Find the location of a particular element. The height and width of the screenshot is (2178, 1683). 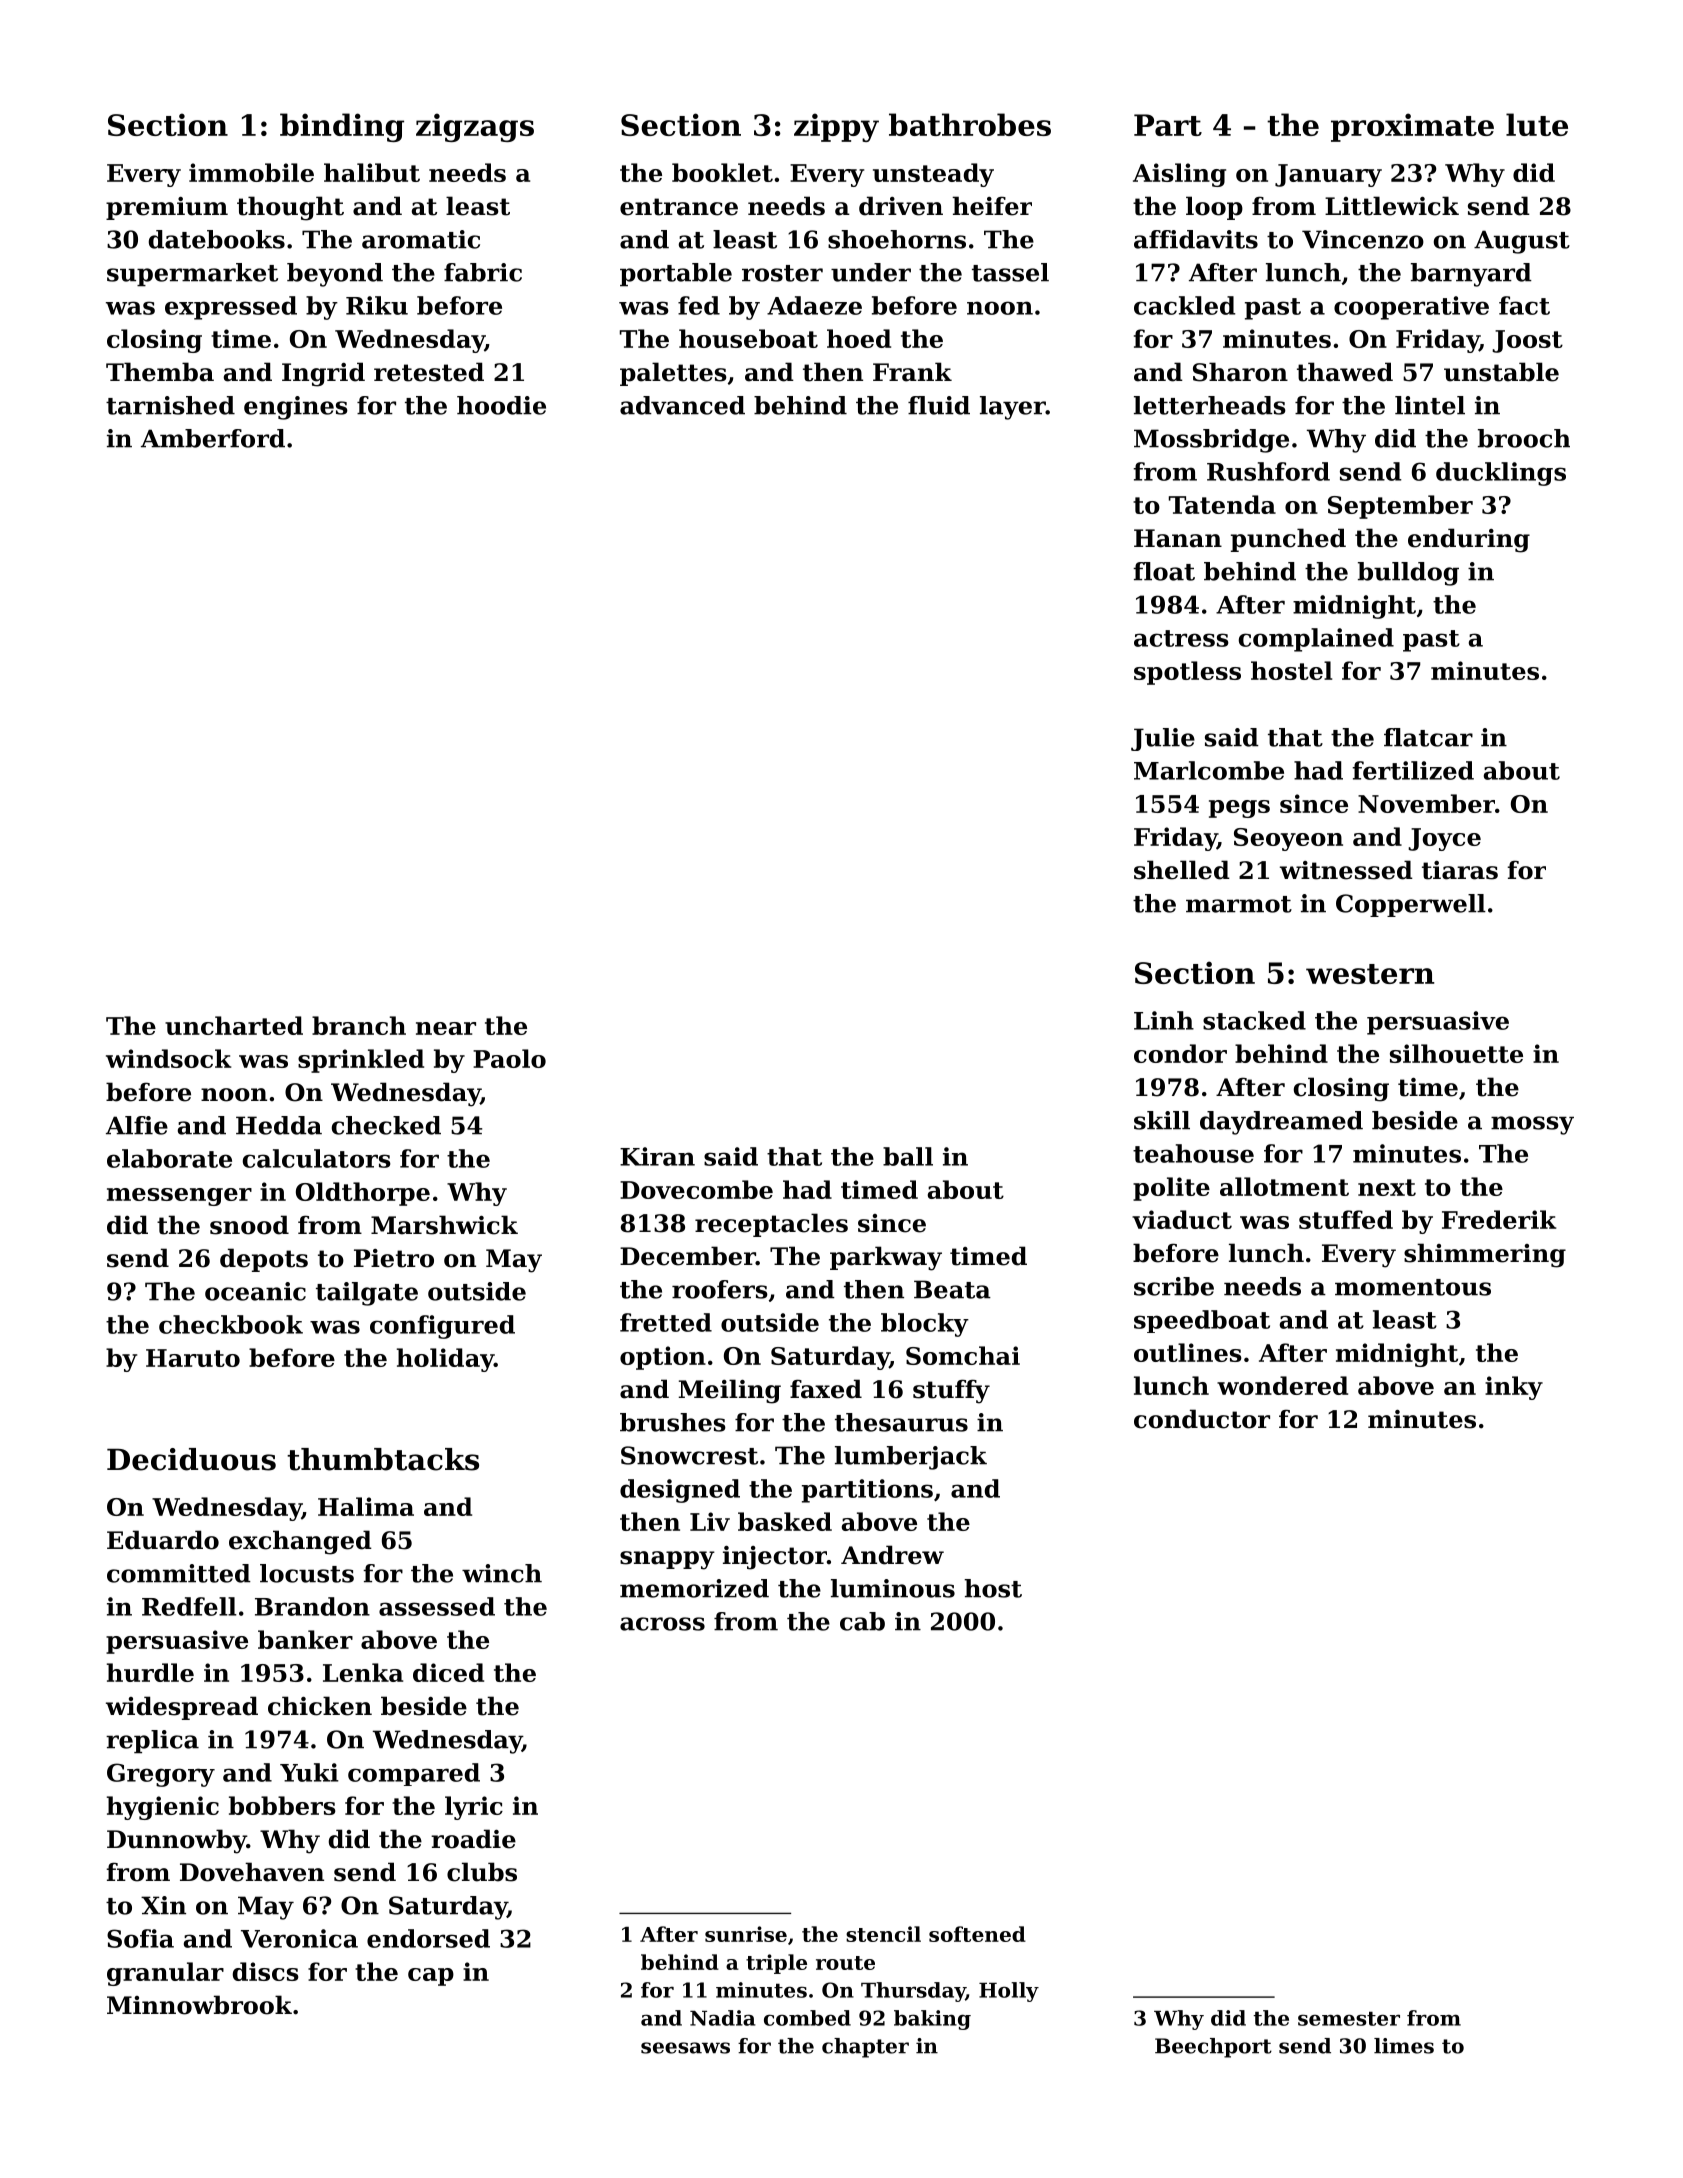

Beata is located at coordinates (952, 1289).
